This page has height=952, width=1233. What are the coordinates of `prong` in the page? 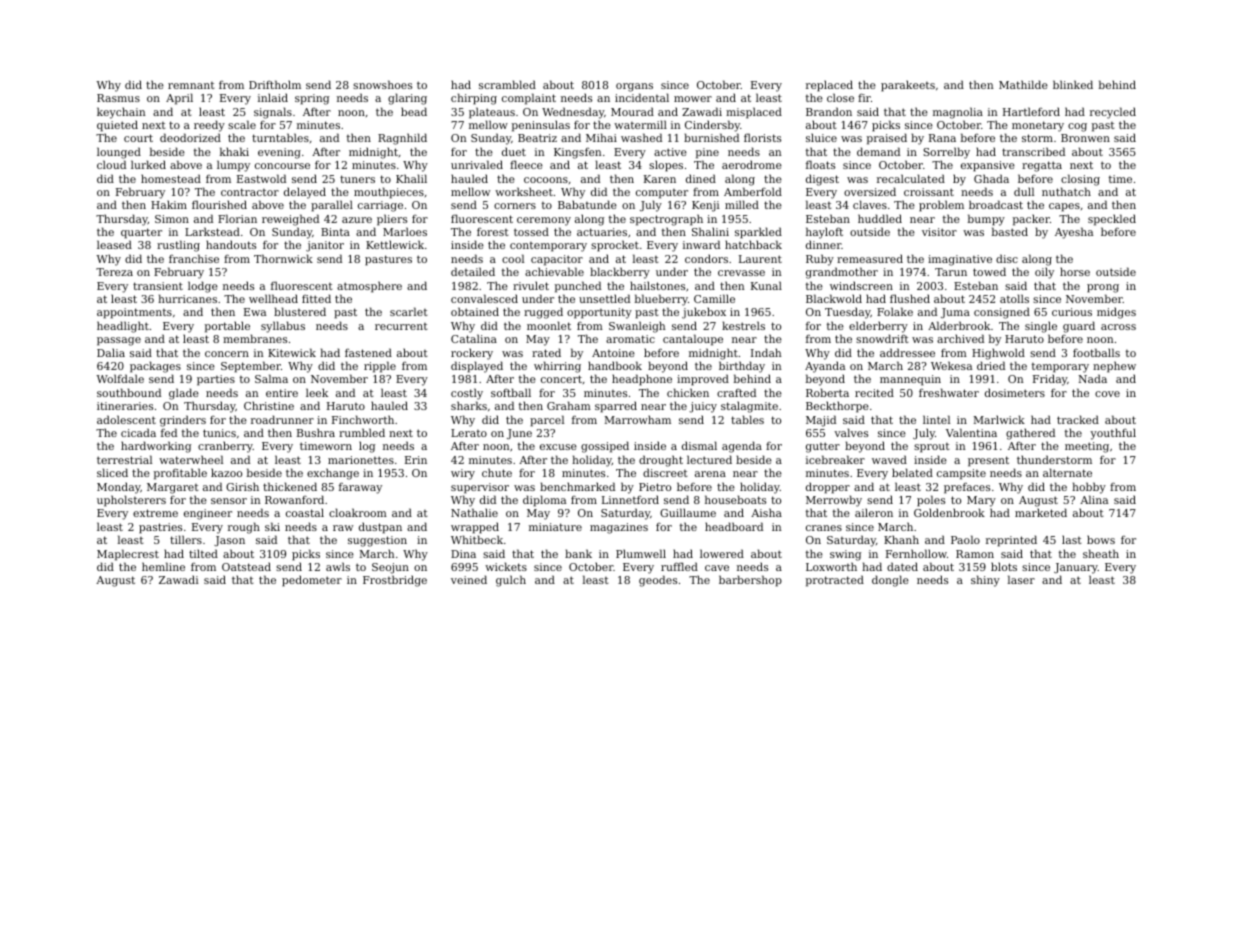 It's located at (1103, 288).
